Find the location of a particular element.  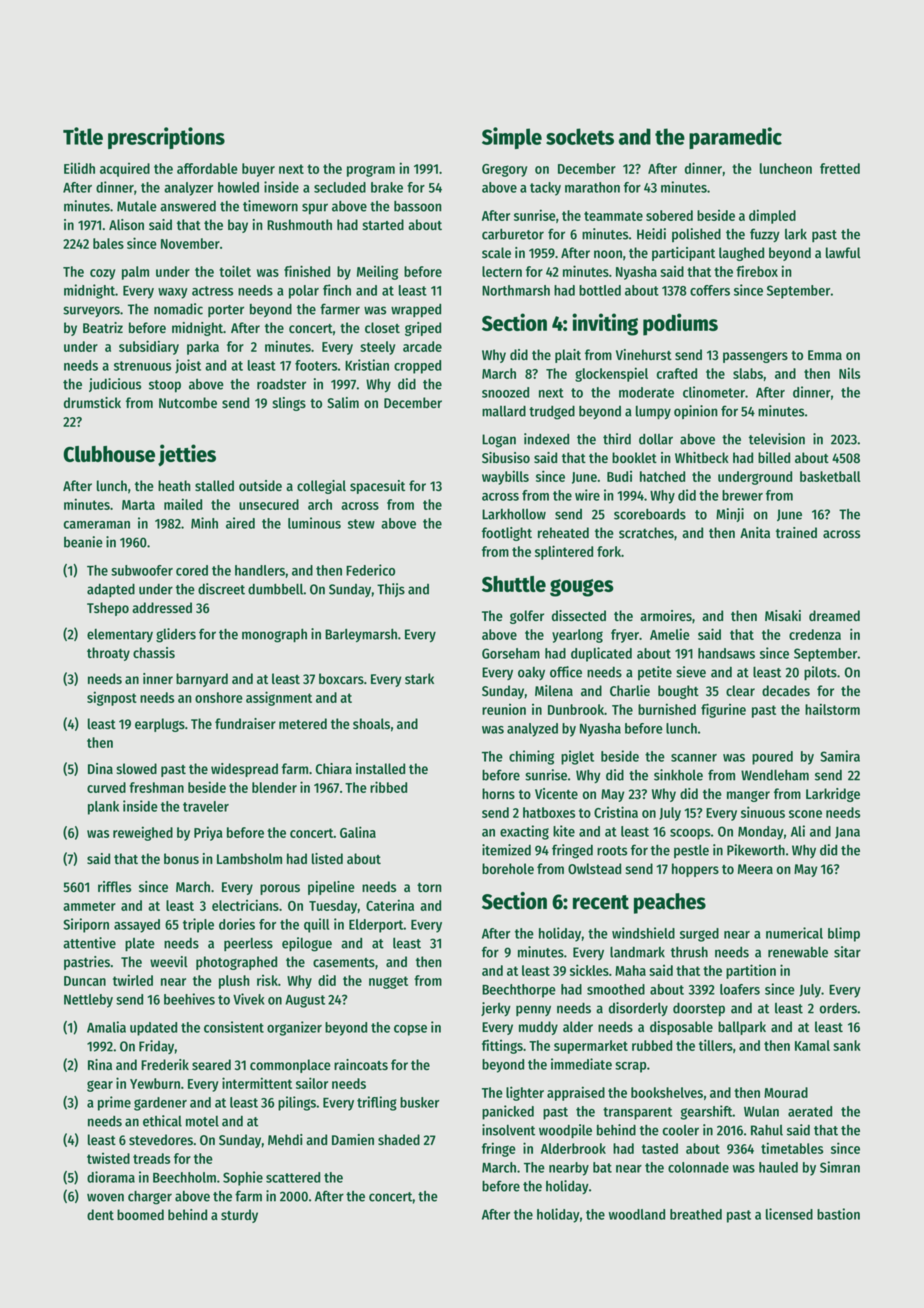

poured is located at coordinates (772, 758).
